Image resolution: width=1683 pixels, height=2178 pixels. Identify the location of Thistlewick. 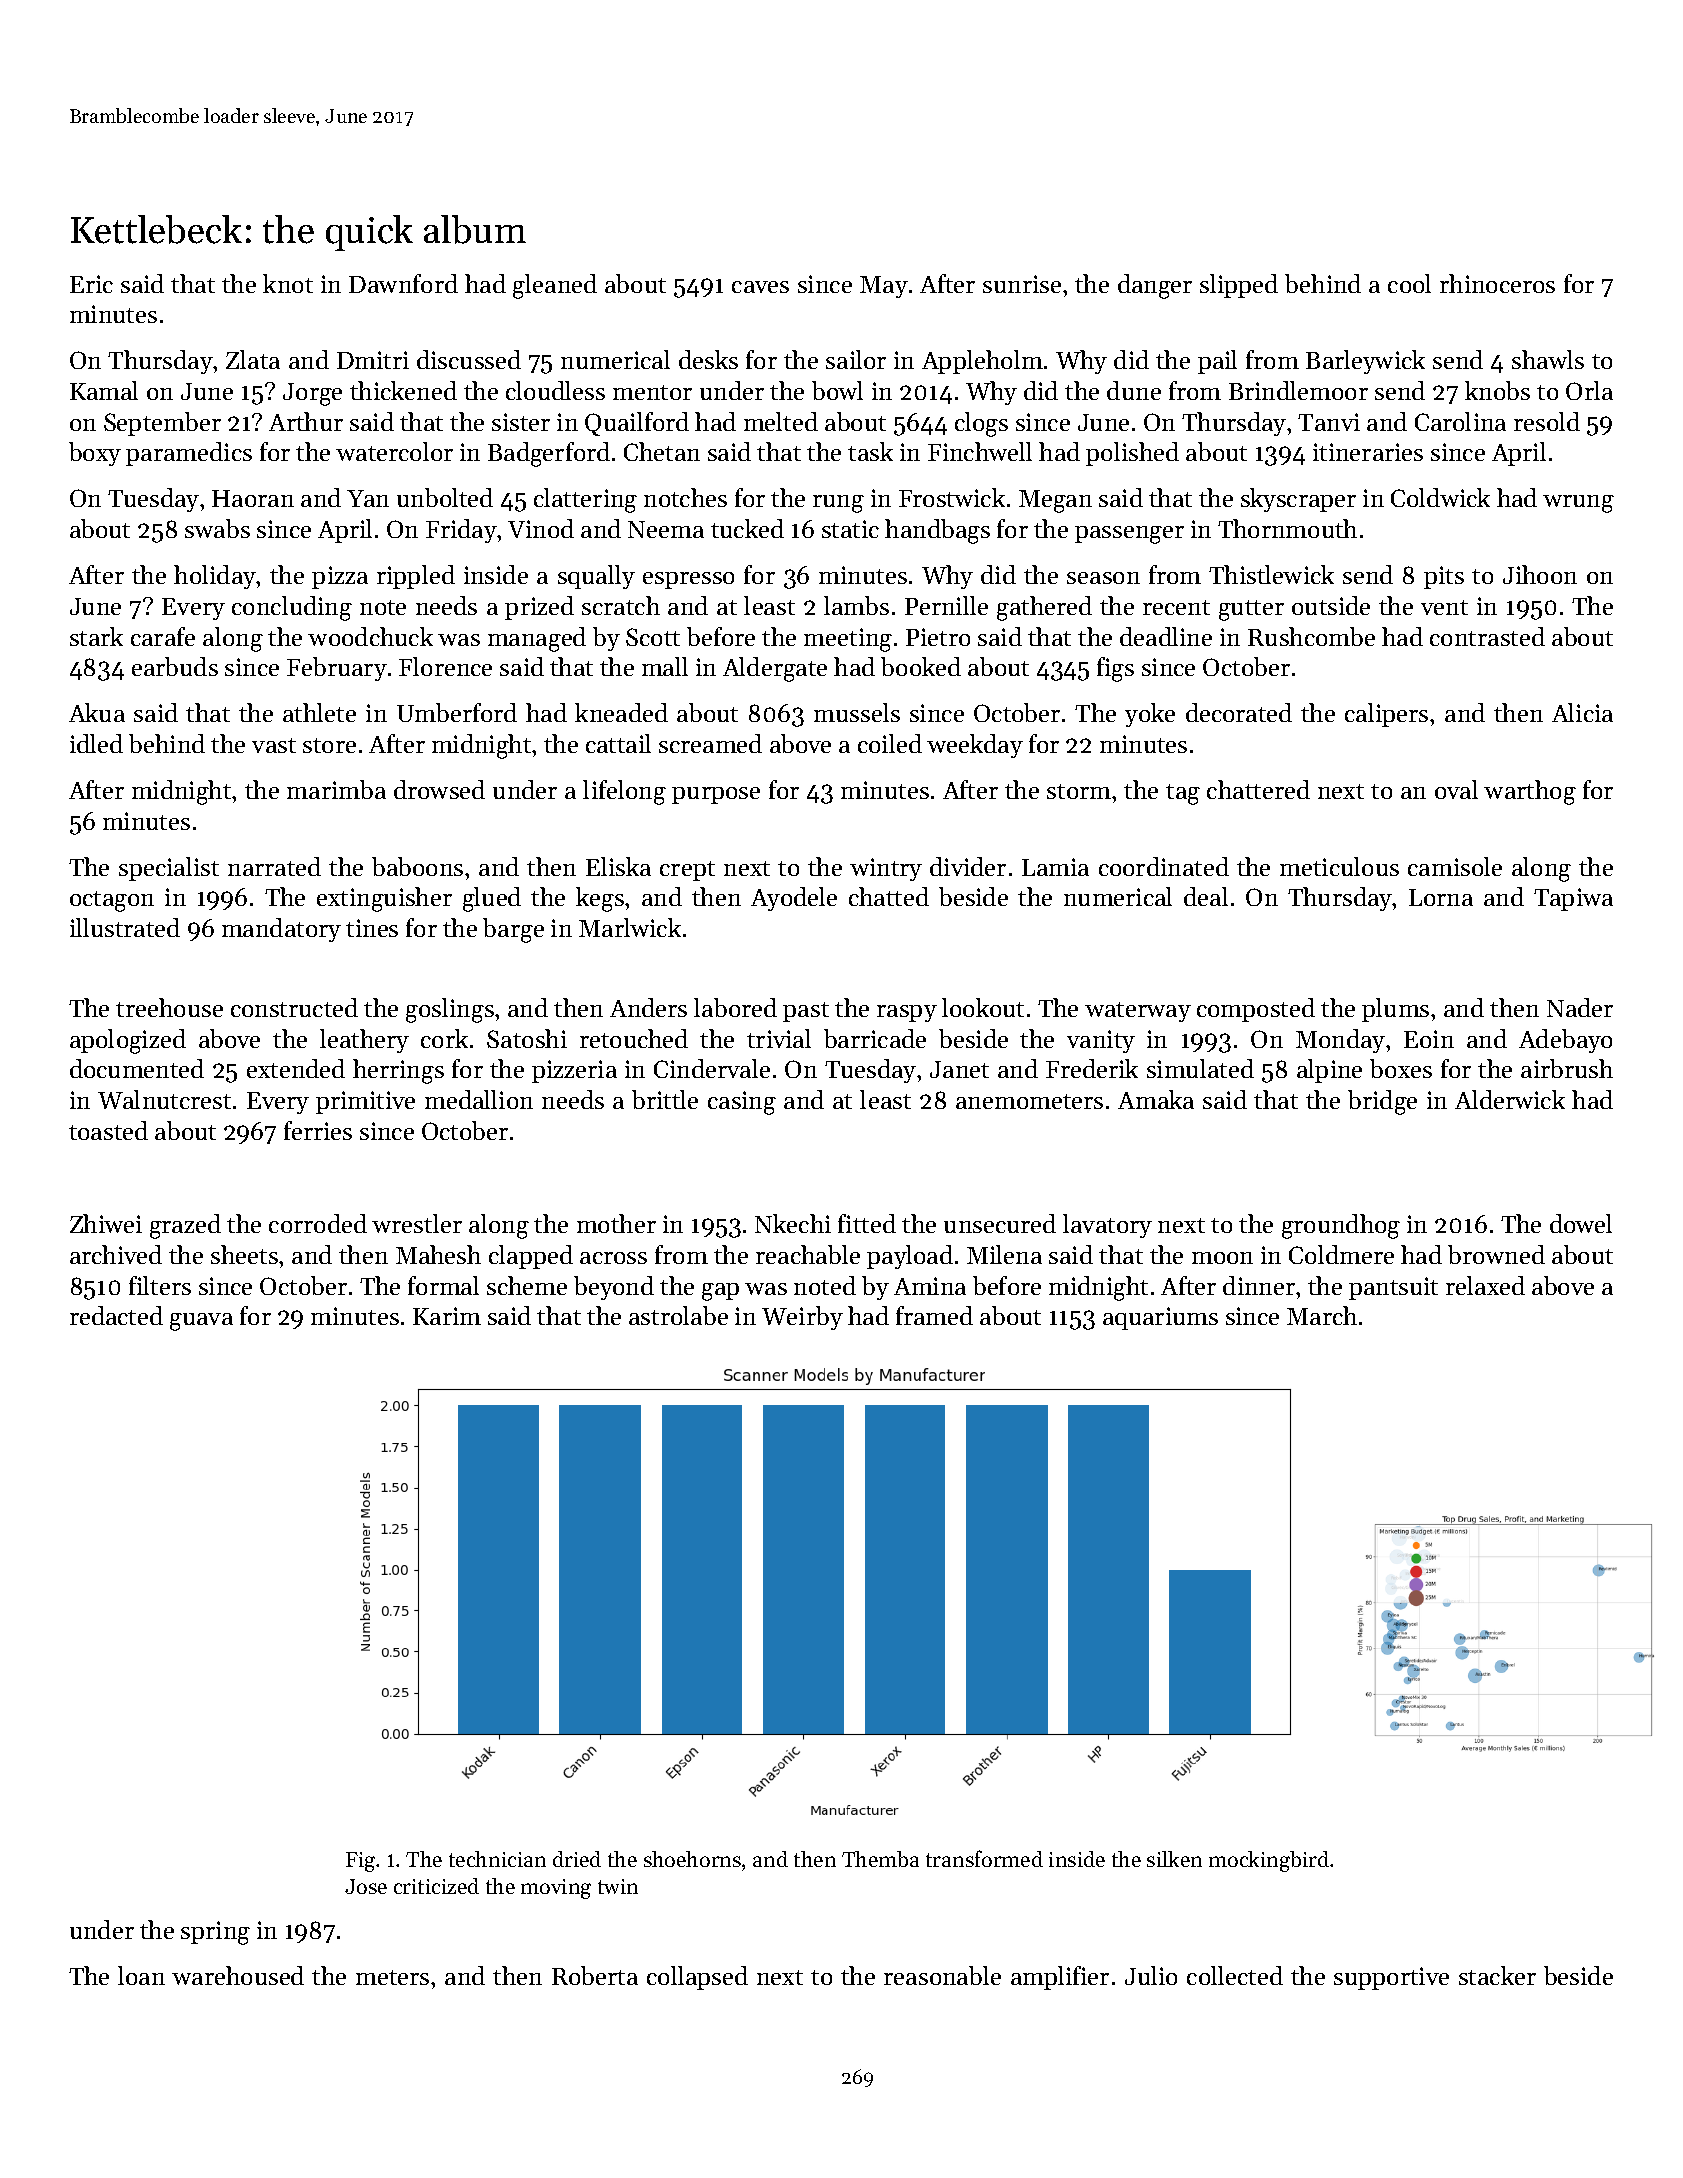
(1271, 574).
